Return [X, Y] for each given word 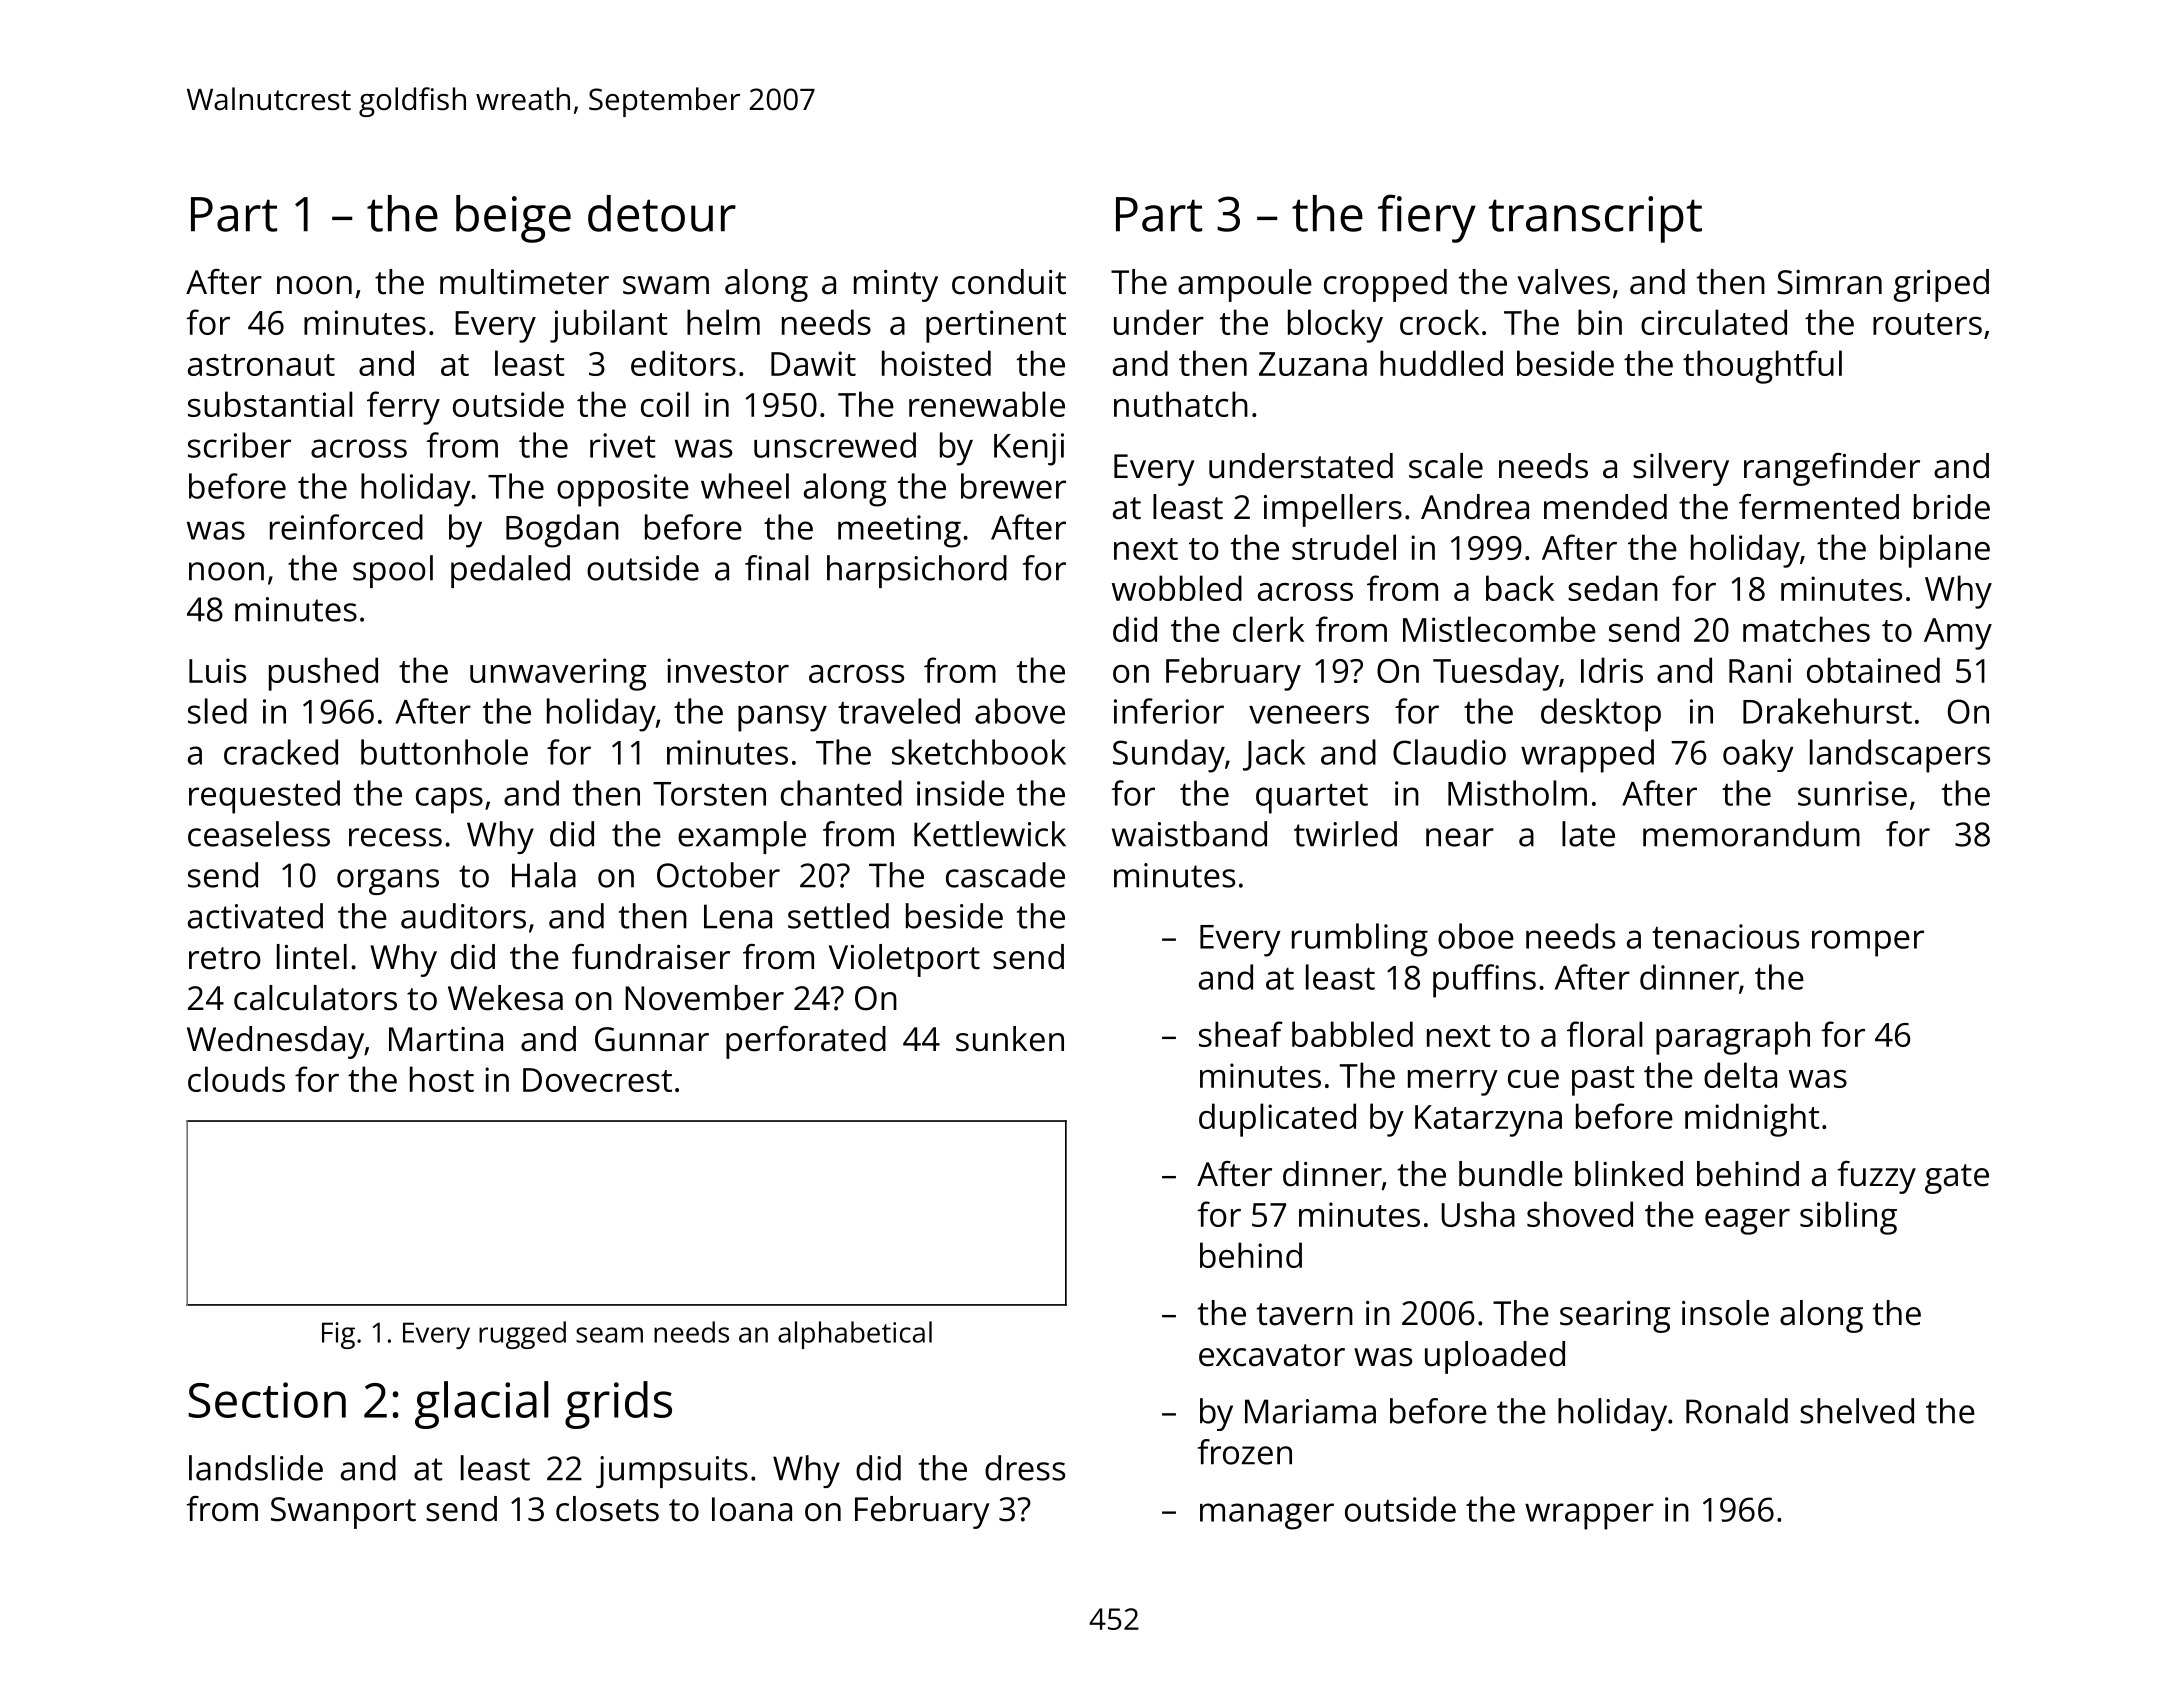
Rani [1760, 670]
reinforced [346, 527]
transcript [1595, 219]
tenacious [1725, 936]
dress [1025, 1468]
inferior [1169, 711]
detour [662, 213]
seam [609, 1335]
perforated [806, 1042]
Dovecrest [597, 1080]
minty [896, 286]
